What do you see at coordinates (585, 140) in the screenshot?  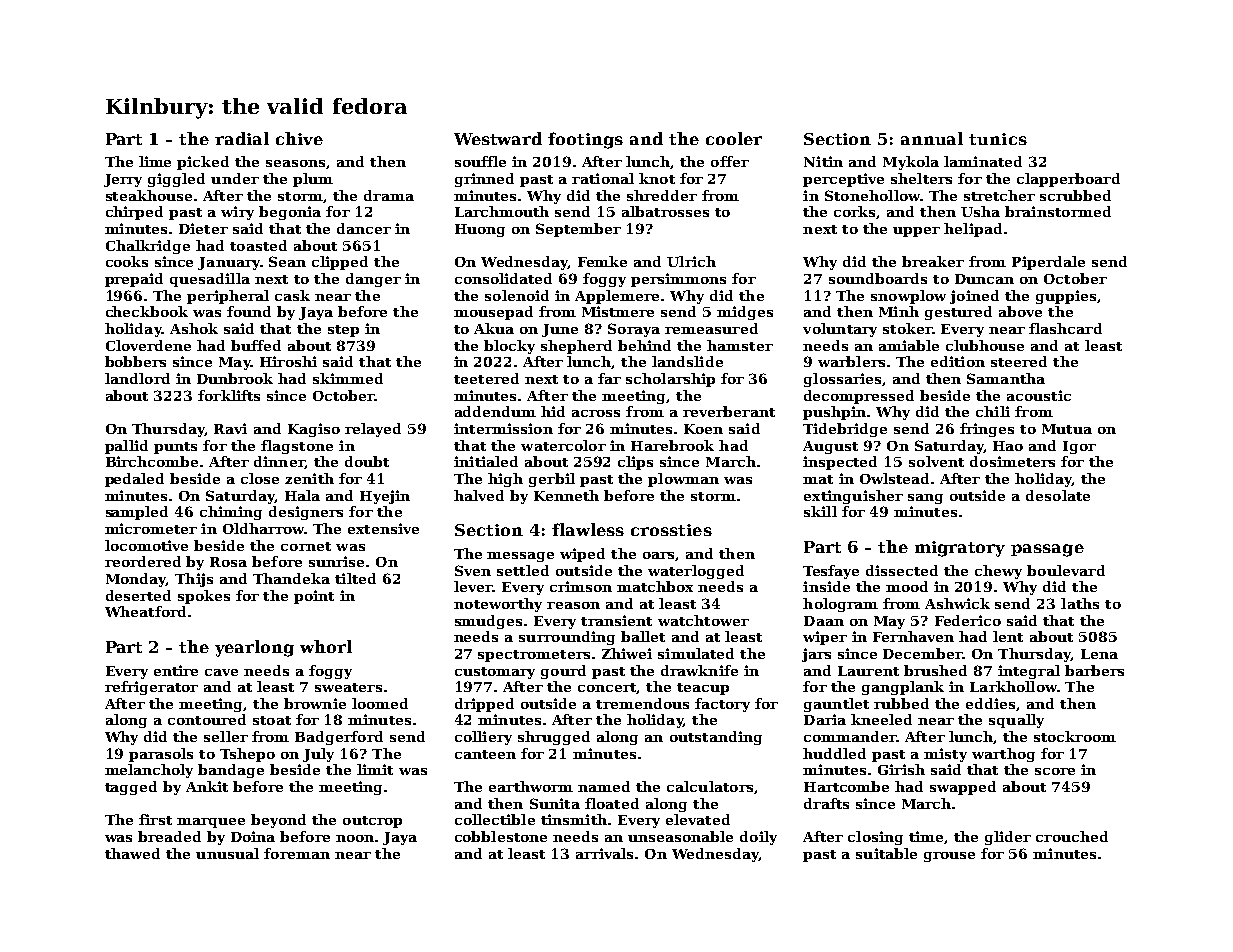 I see `footings` at bounding box center [585, 140].
